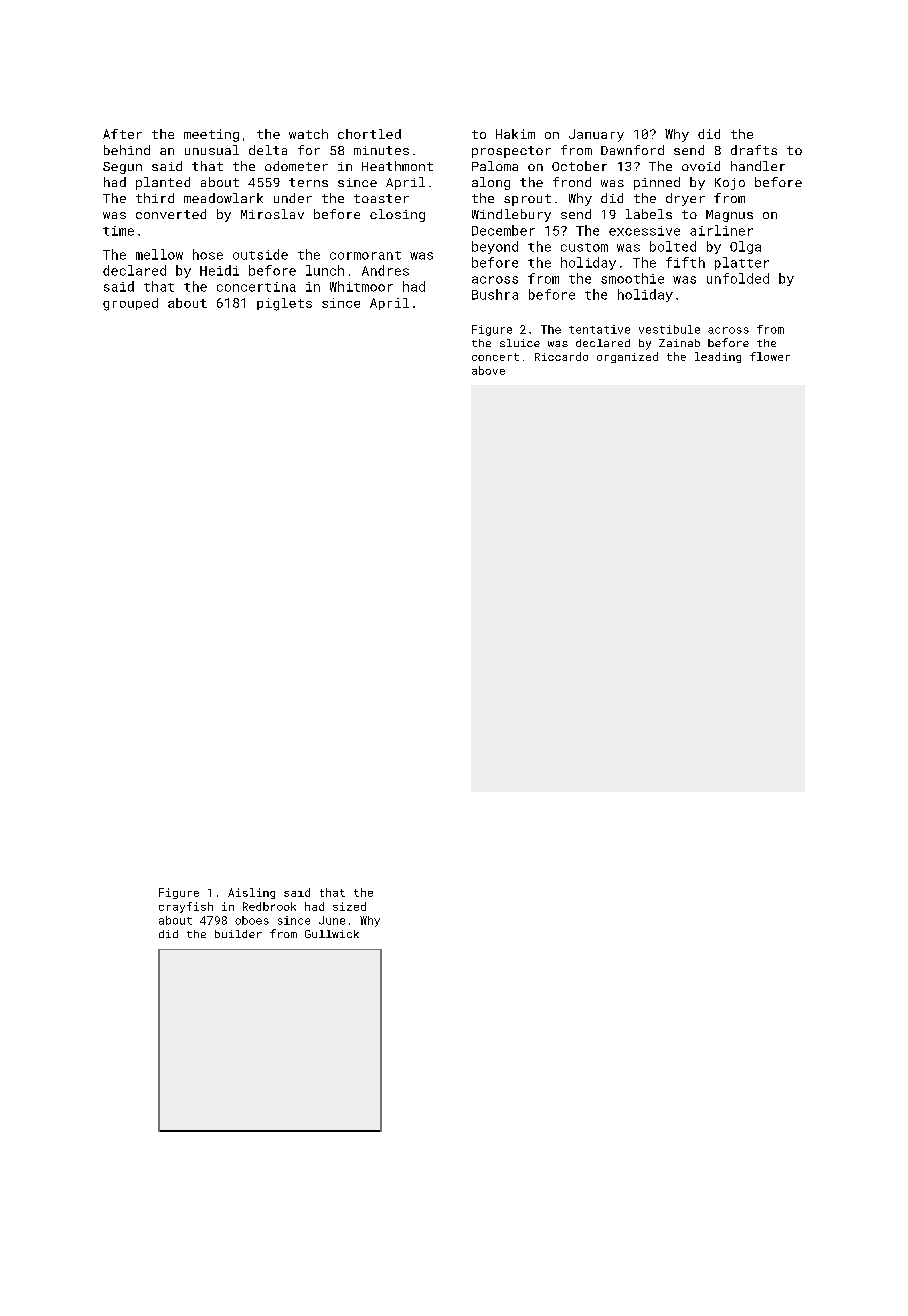 The height and width of the screenshot is (1316, 908). What do you see at coordinates (520, 343) in the screenshot?
I see `sluice` at bounding box center [520, 343].
